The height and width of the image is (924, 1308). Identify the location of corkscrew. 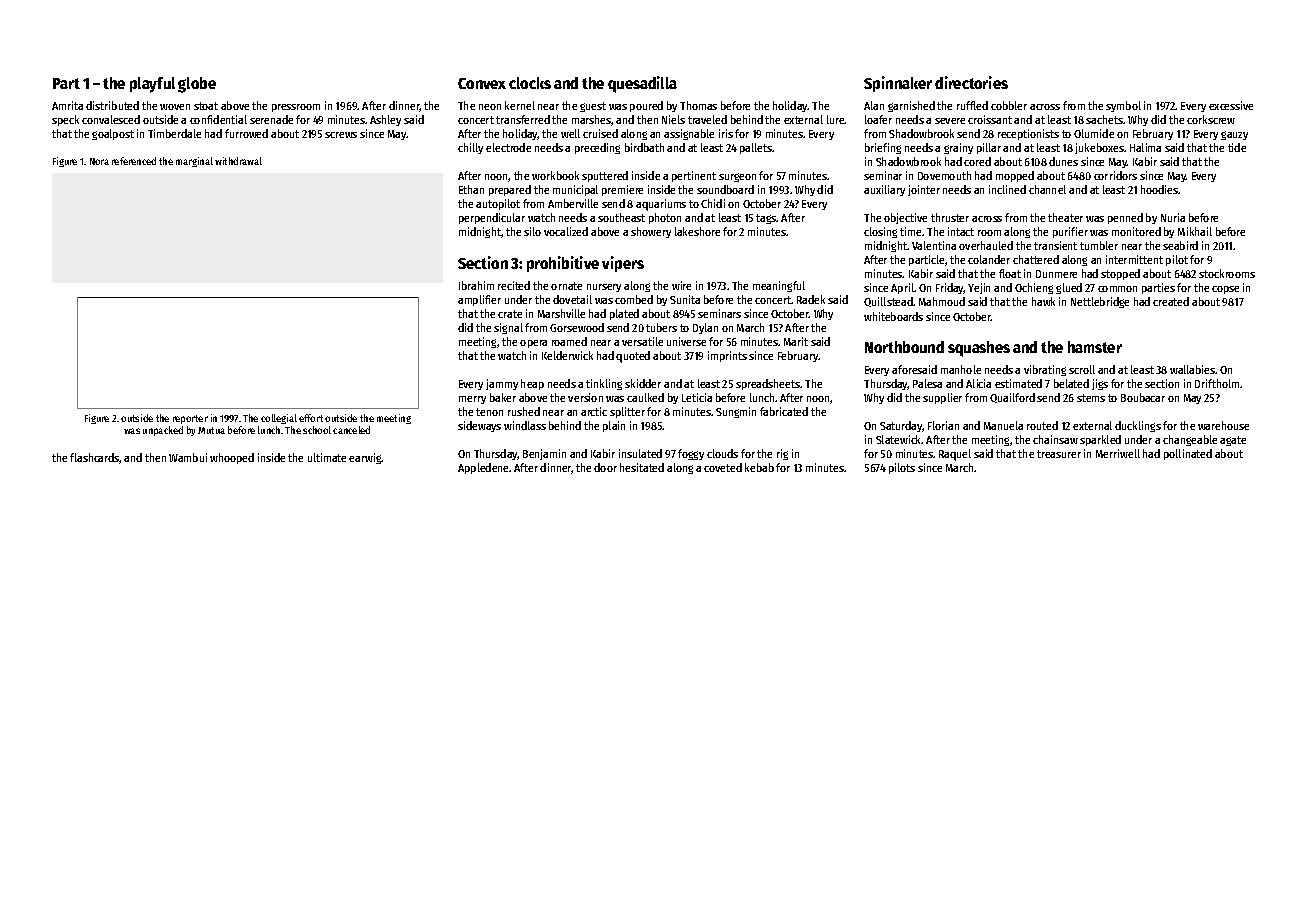
(1211, 119).
